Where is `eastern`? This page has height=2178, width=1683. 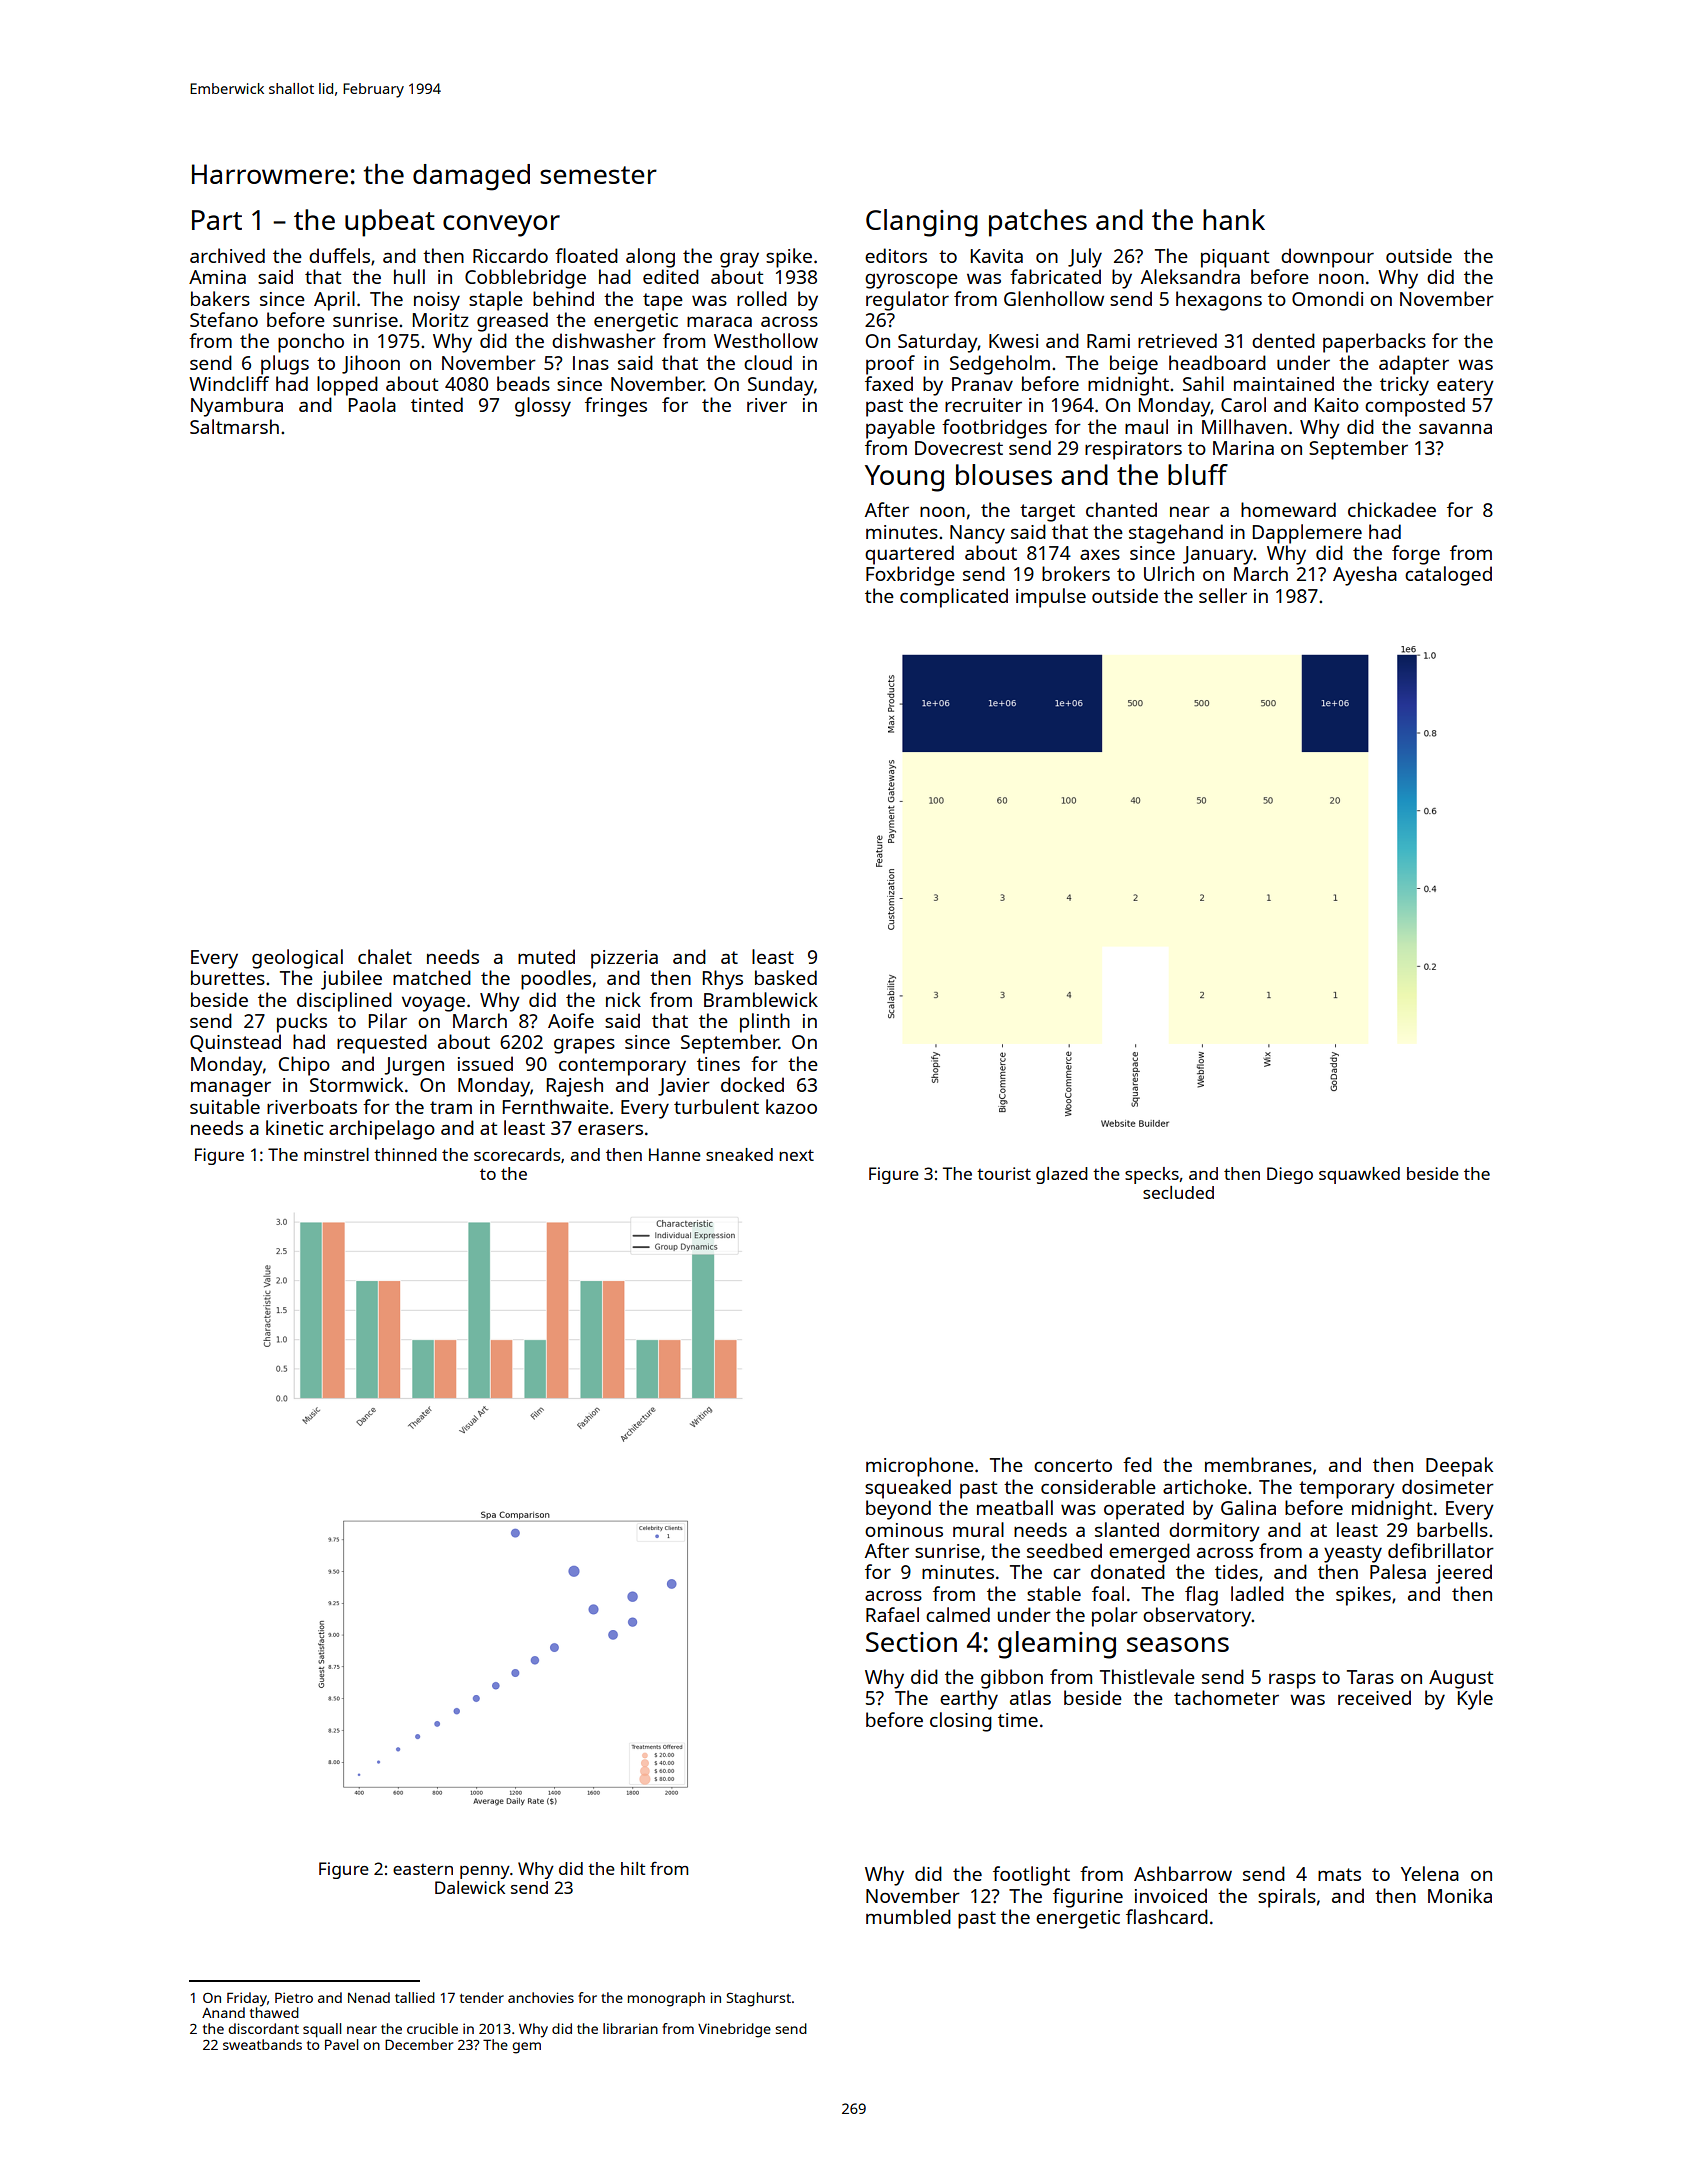
eastern is located at coordinates (423, 1869).
